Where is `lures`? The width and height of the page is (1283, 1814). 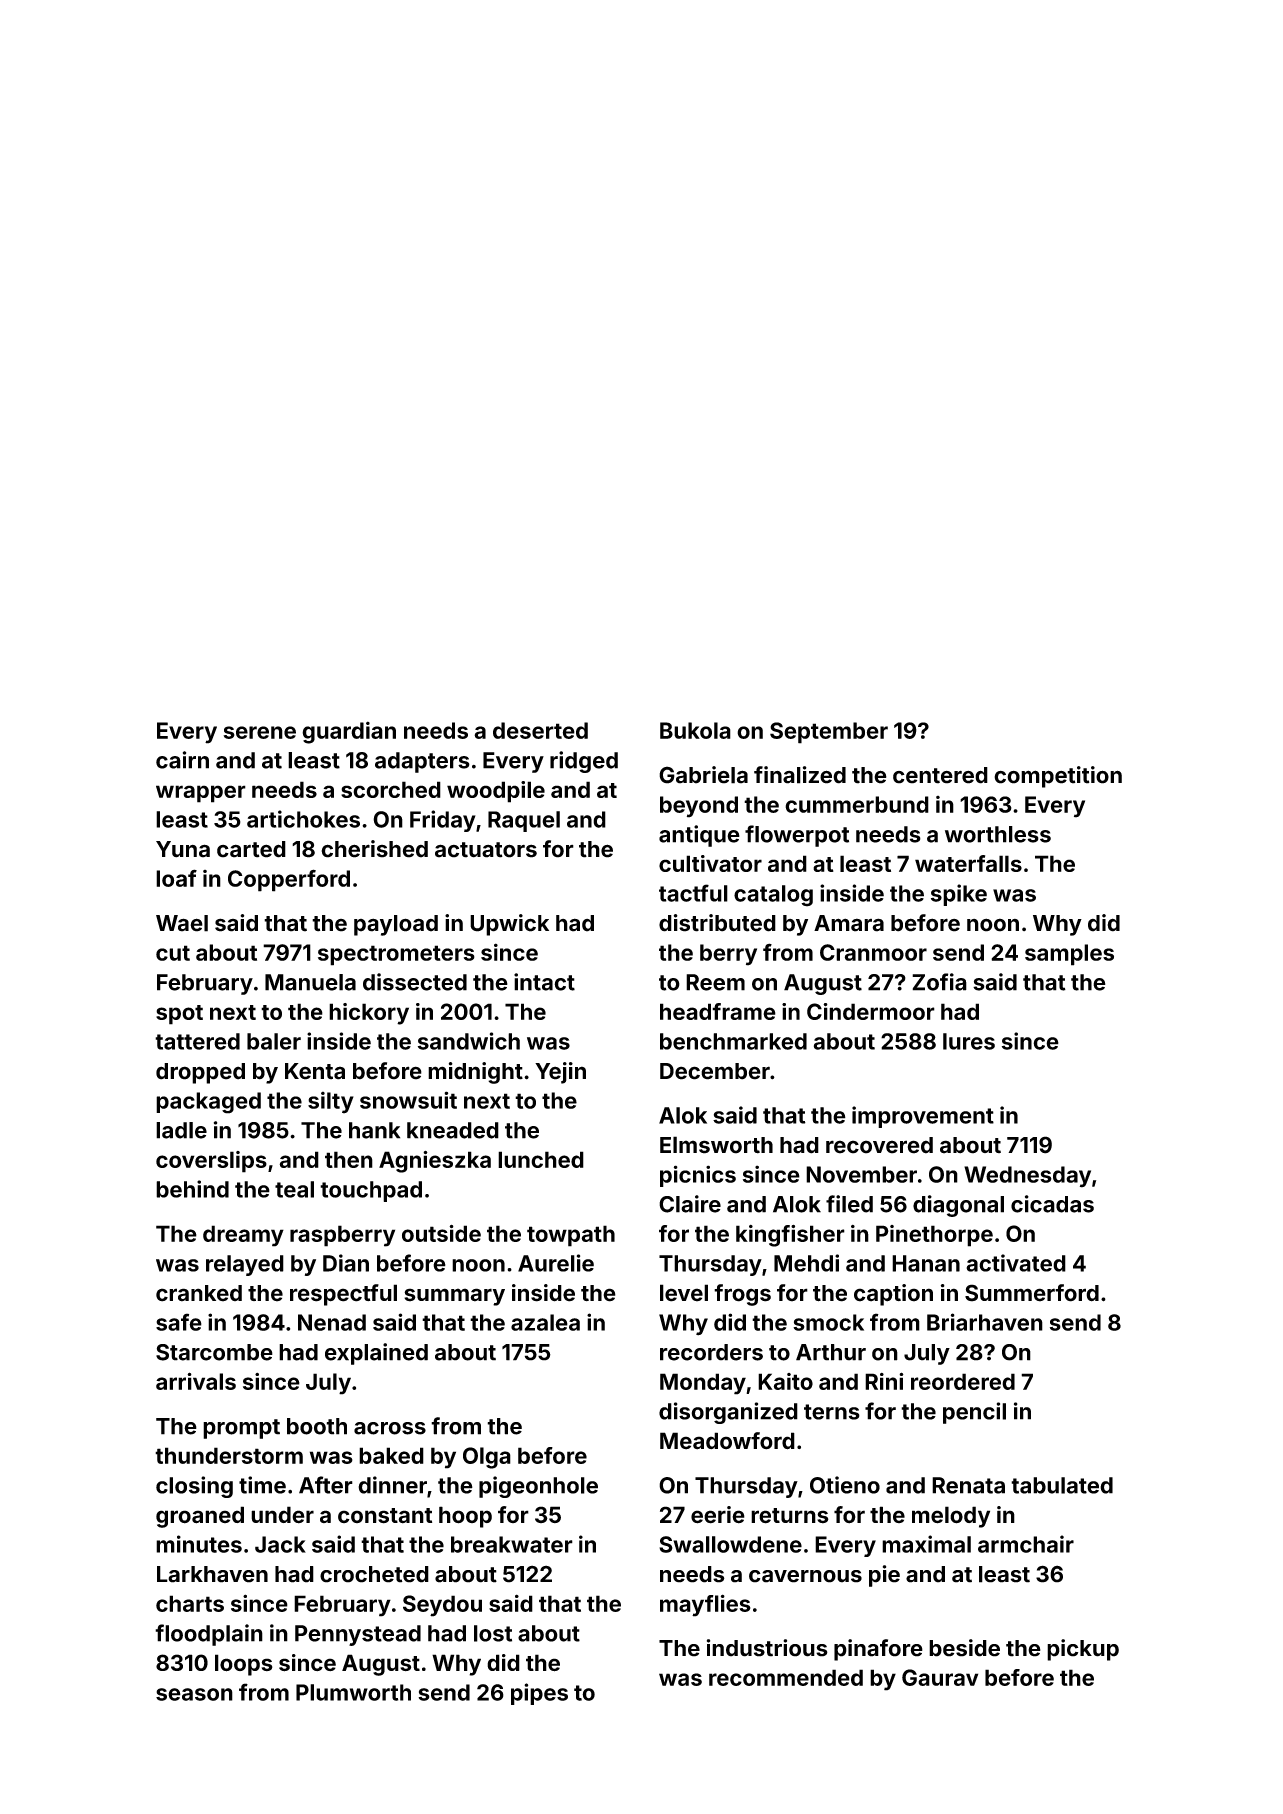
lures is located at coordinates (969, 1041).
